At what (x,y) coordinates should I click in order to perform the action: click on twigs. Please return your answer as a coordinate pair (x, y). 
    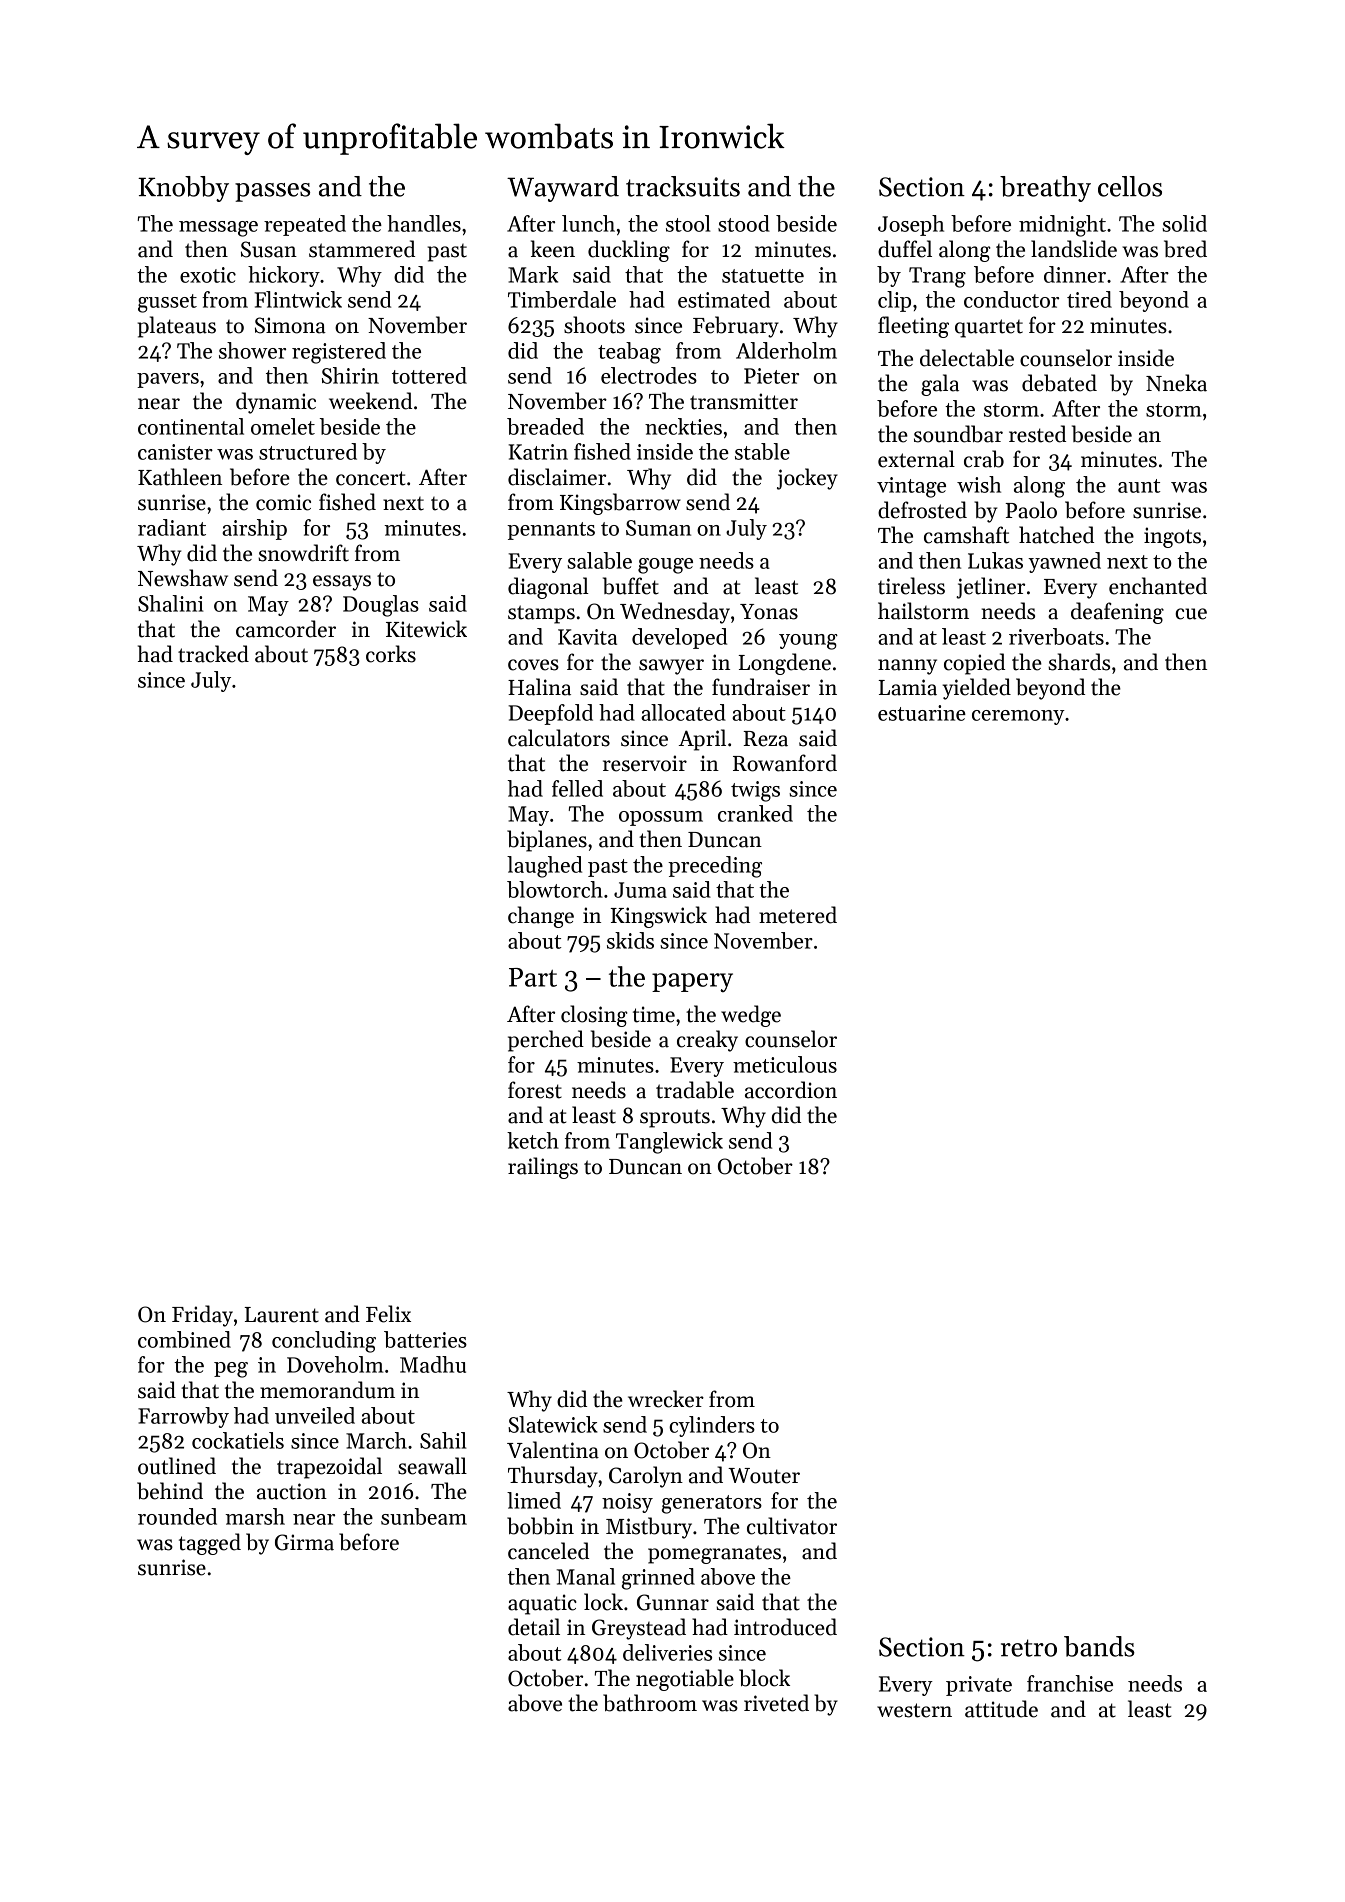
    Looking at the image, I should click on (755, 791).
